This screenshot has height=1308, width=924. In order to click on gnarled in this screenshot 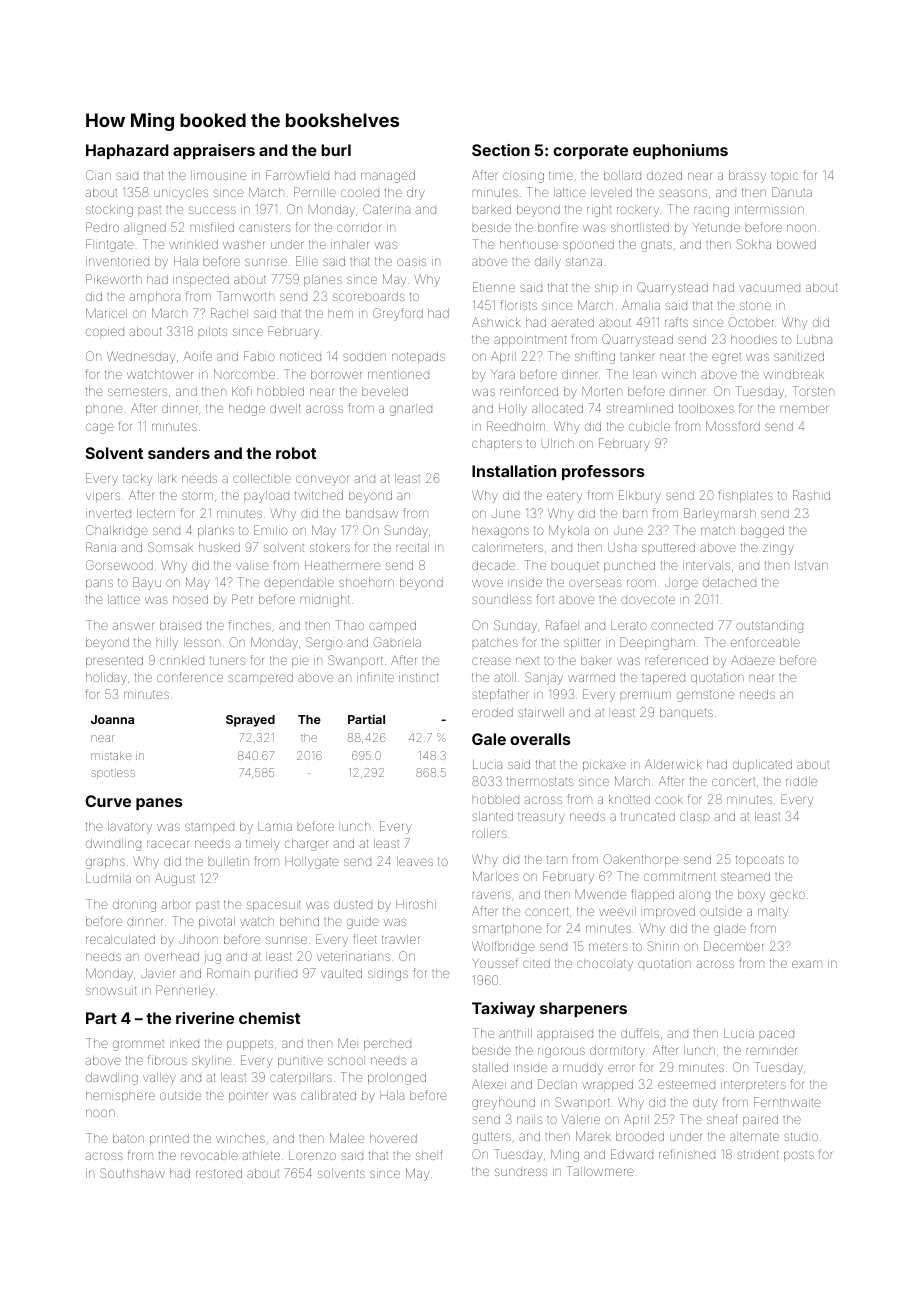, I will do `click(411, 410)`.
